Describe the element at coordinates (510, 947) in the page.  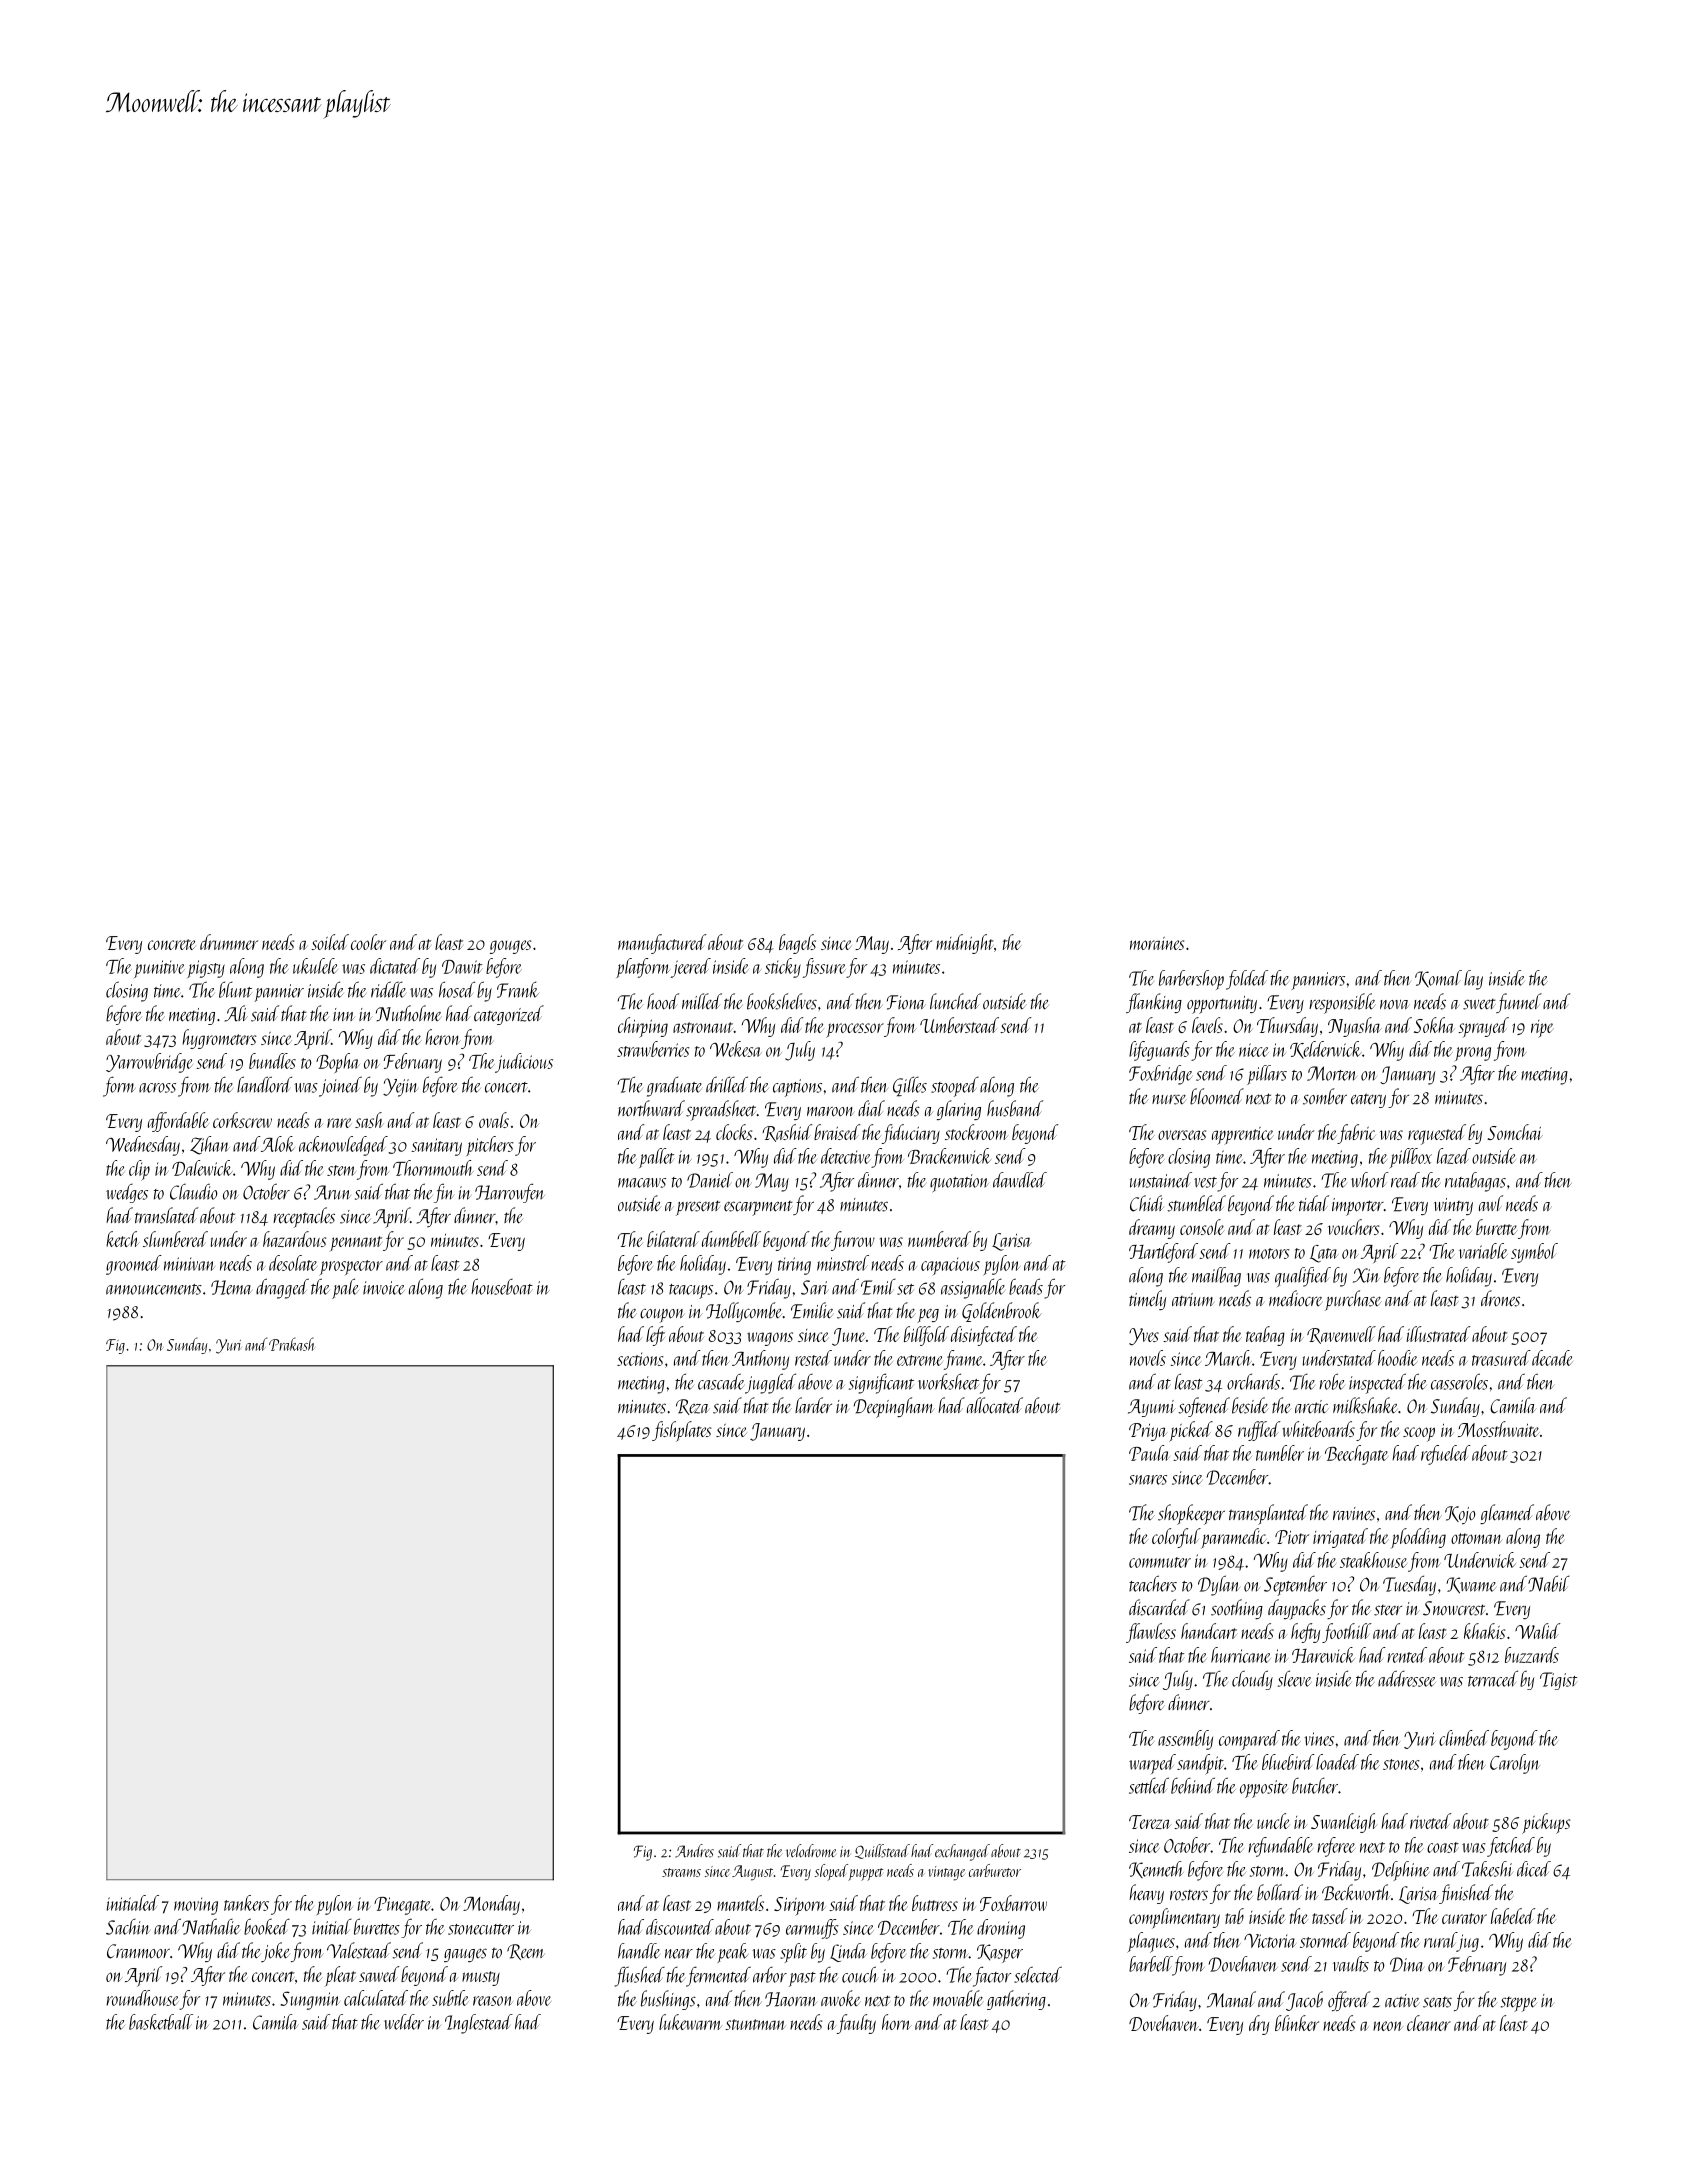
I see `gouges` at that location.
